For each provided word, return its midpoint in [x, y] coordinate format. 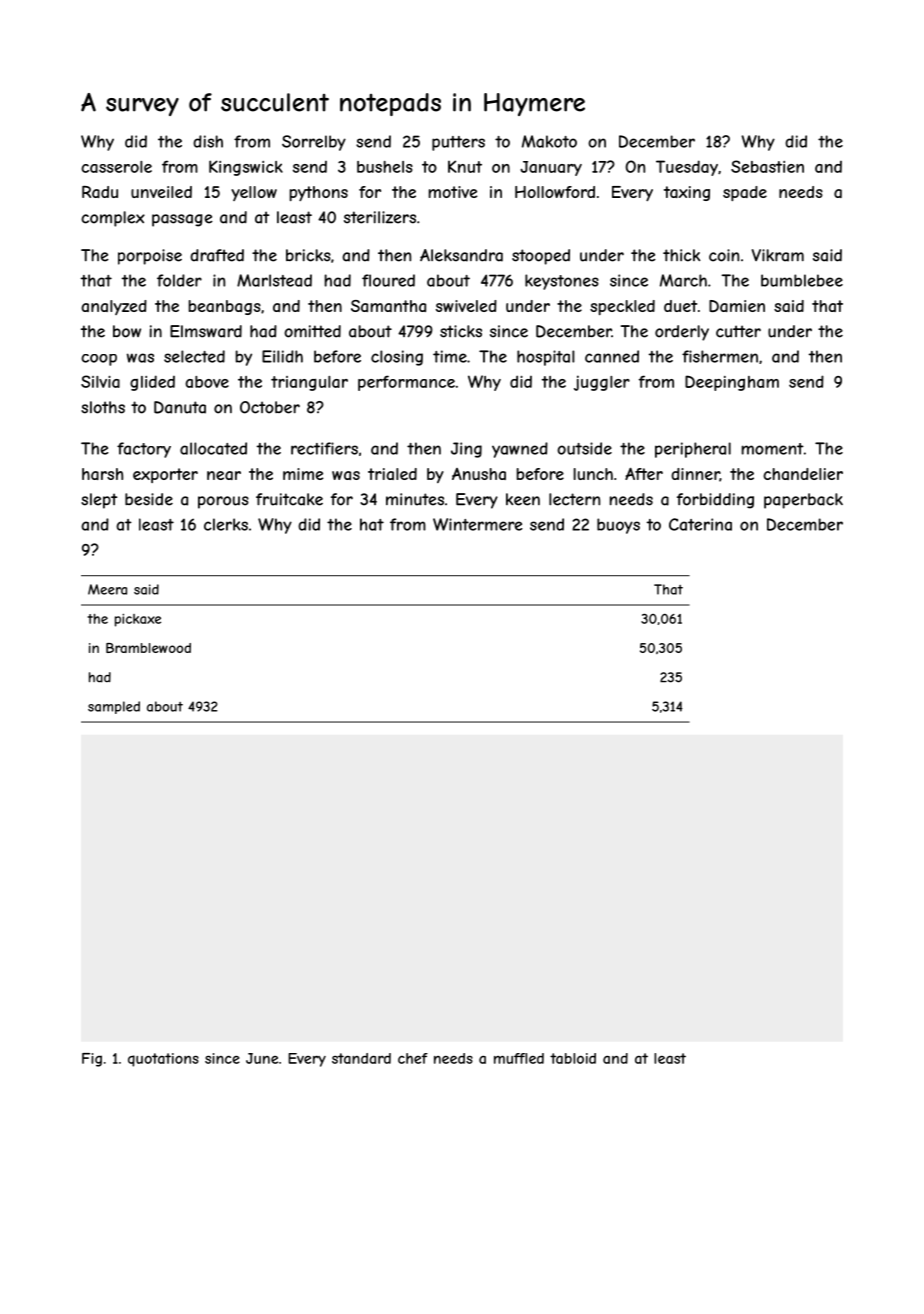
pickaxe [138, 620]
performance [406, 383]
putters [458, 143]
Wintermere [478, 524]
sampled [114, 707]
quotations [163, 1060]
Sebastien [767, 166]
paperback [803, 501]
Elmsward [206, 331]
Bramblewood [148, 648]
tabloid [573, 1058]
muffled [519, 1058]
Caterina [700, 524]
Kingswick [246, 168]
